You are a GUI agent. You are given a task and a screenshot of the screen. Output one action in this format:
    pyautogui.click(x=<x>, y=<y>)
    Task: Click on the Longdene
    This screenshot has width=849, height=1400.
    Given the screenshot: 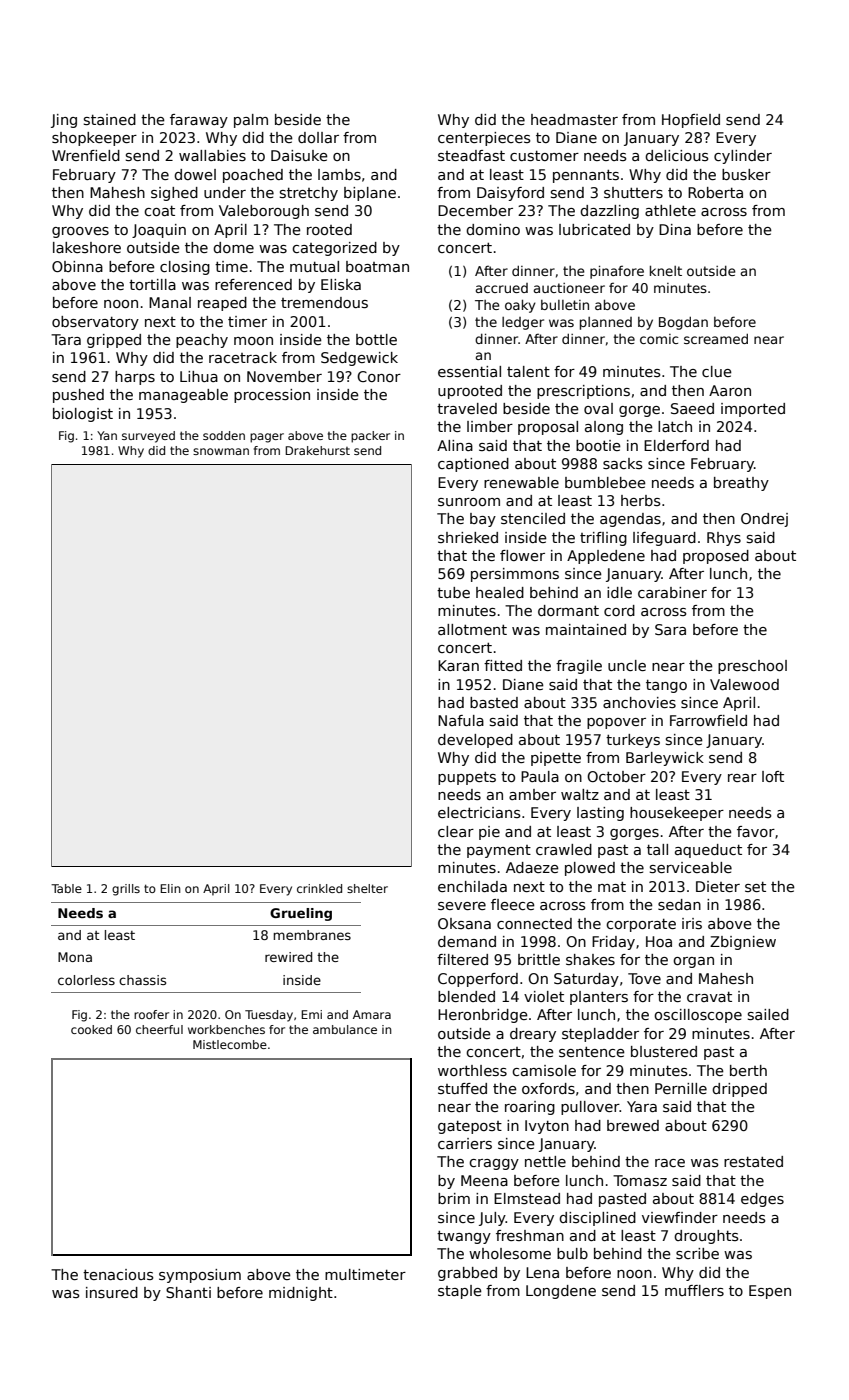 What is the action you would take?
    pyautogui.click(x=561, y=1292)
